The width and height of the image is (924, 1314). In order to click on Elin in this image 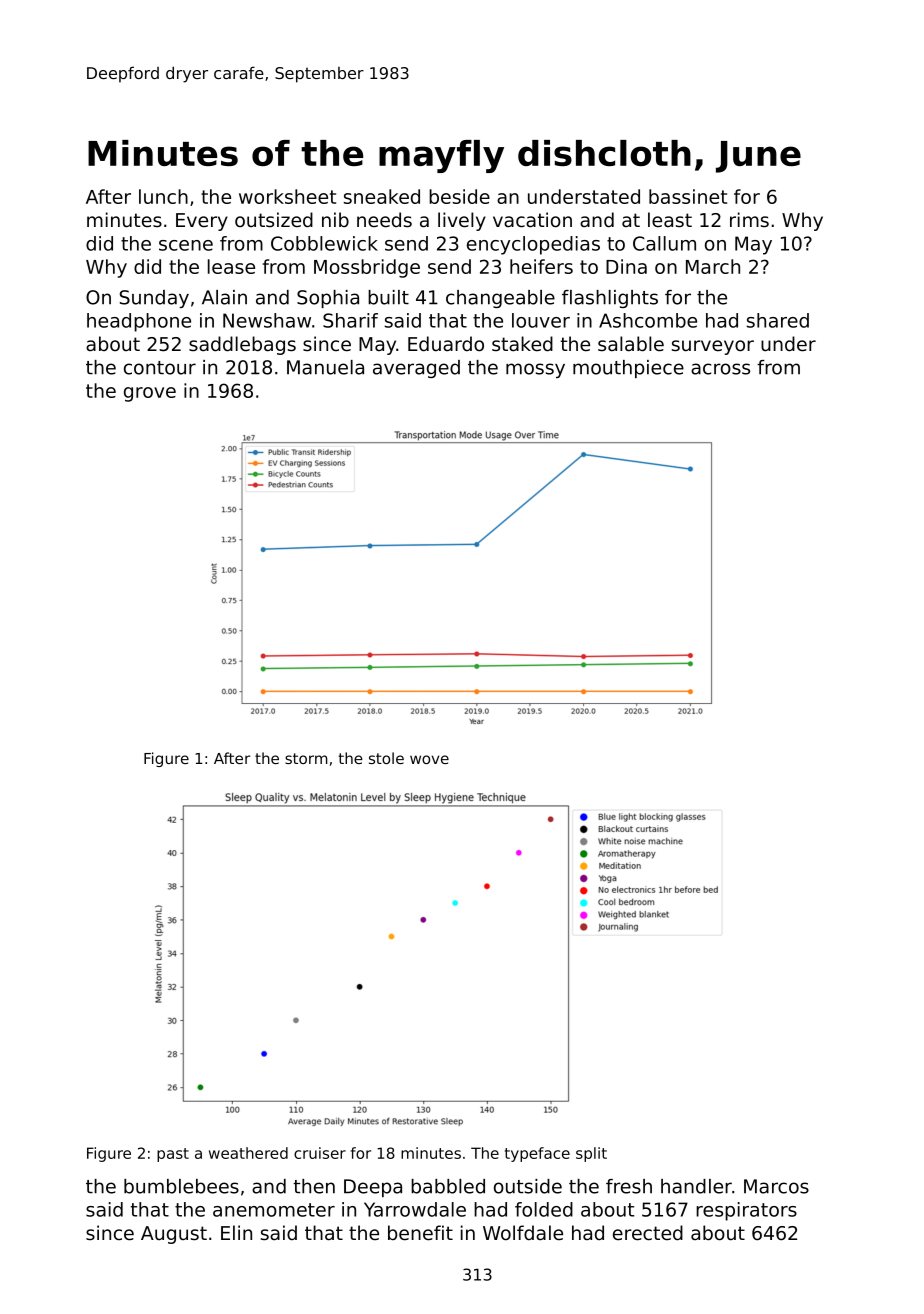, I will do `click(236, 1232)`.
